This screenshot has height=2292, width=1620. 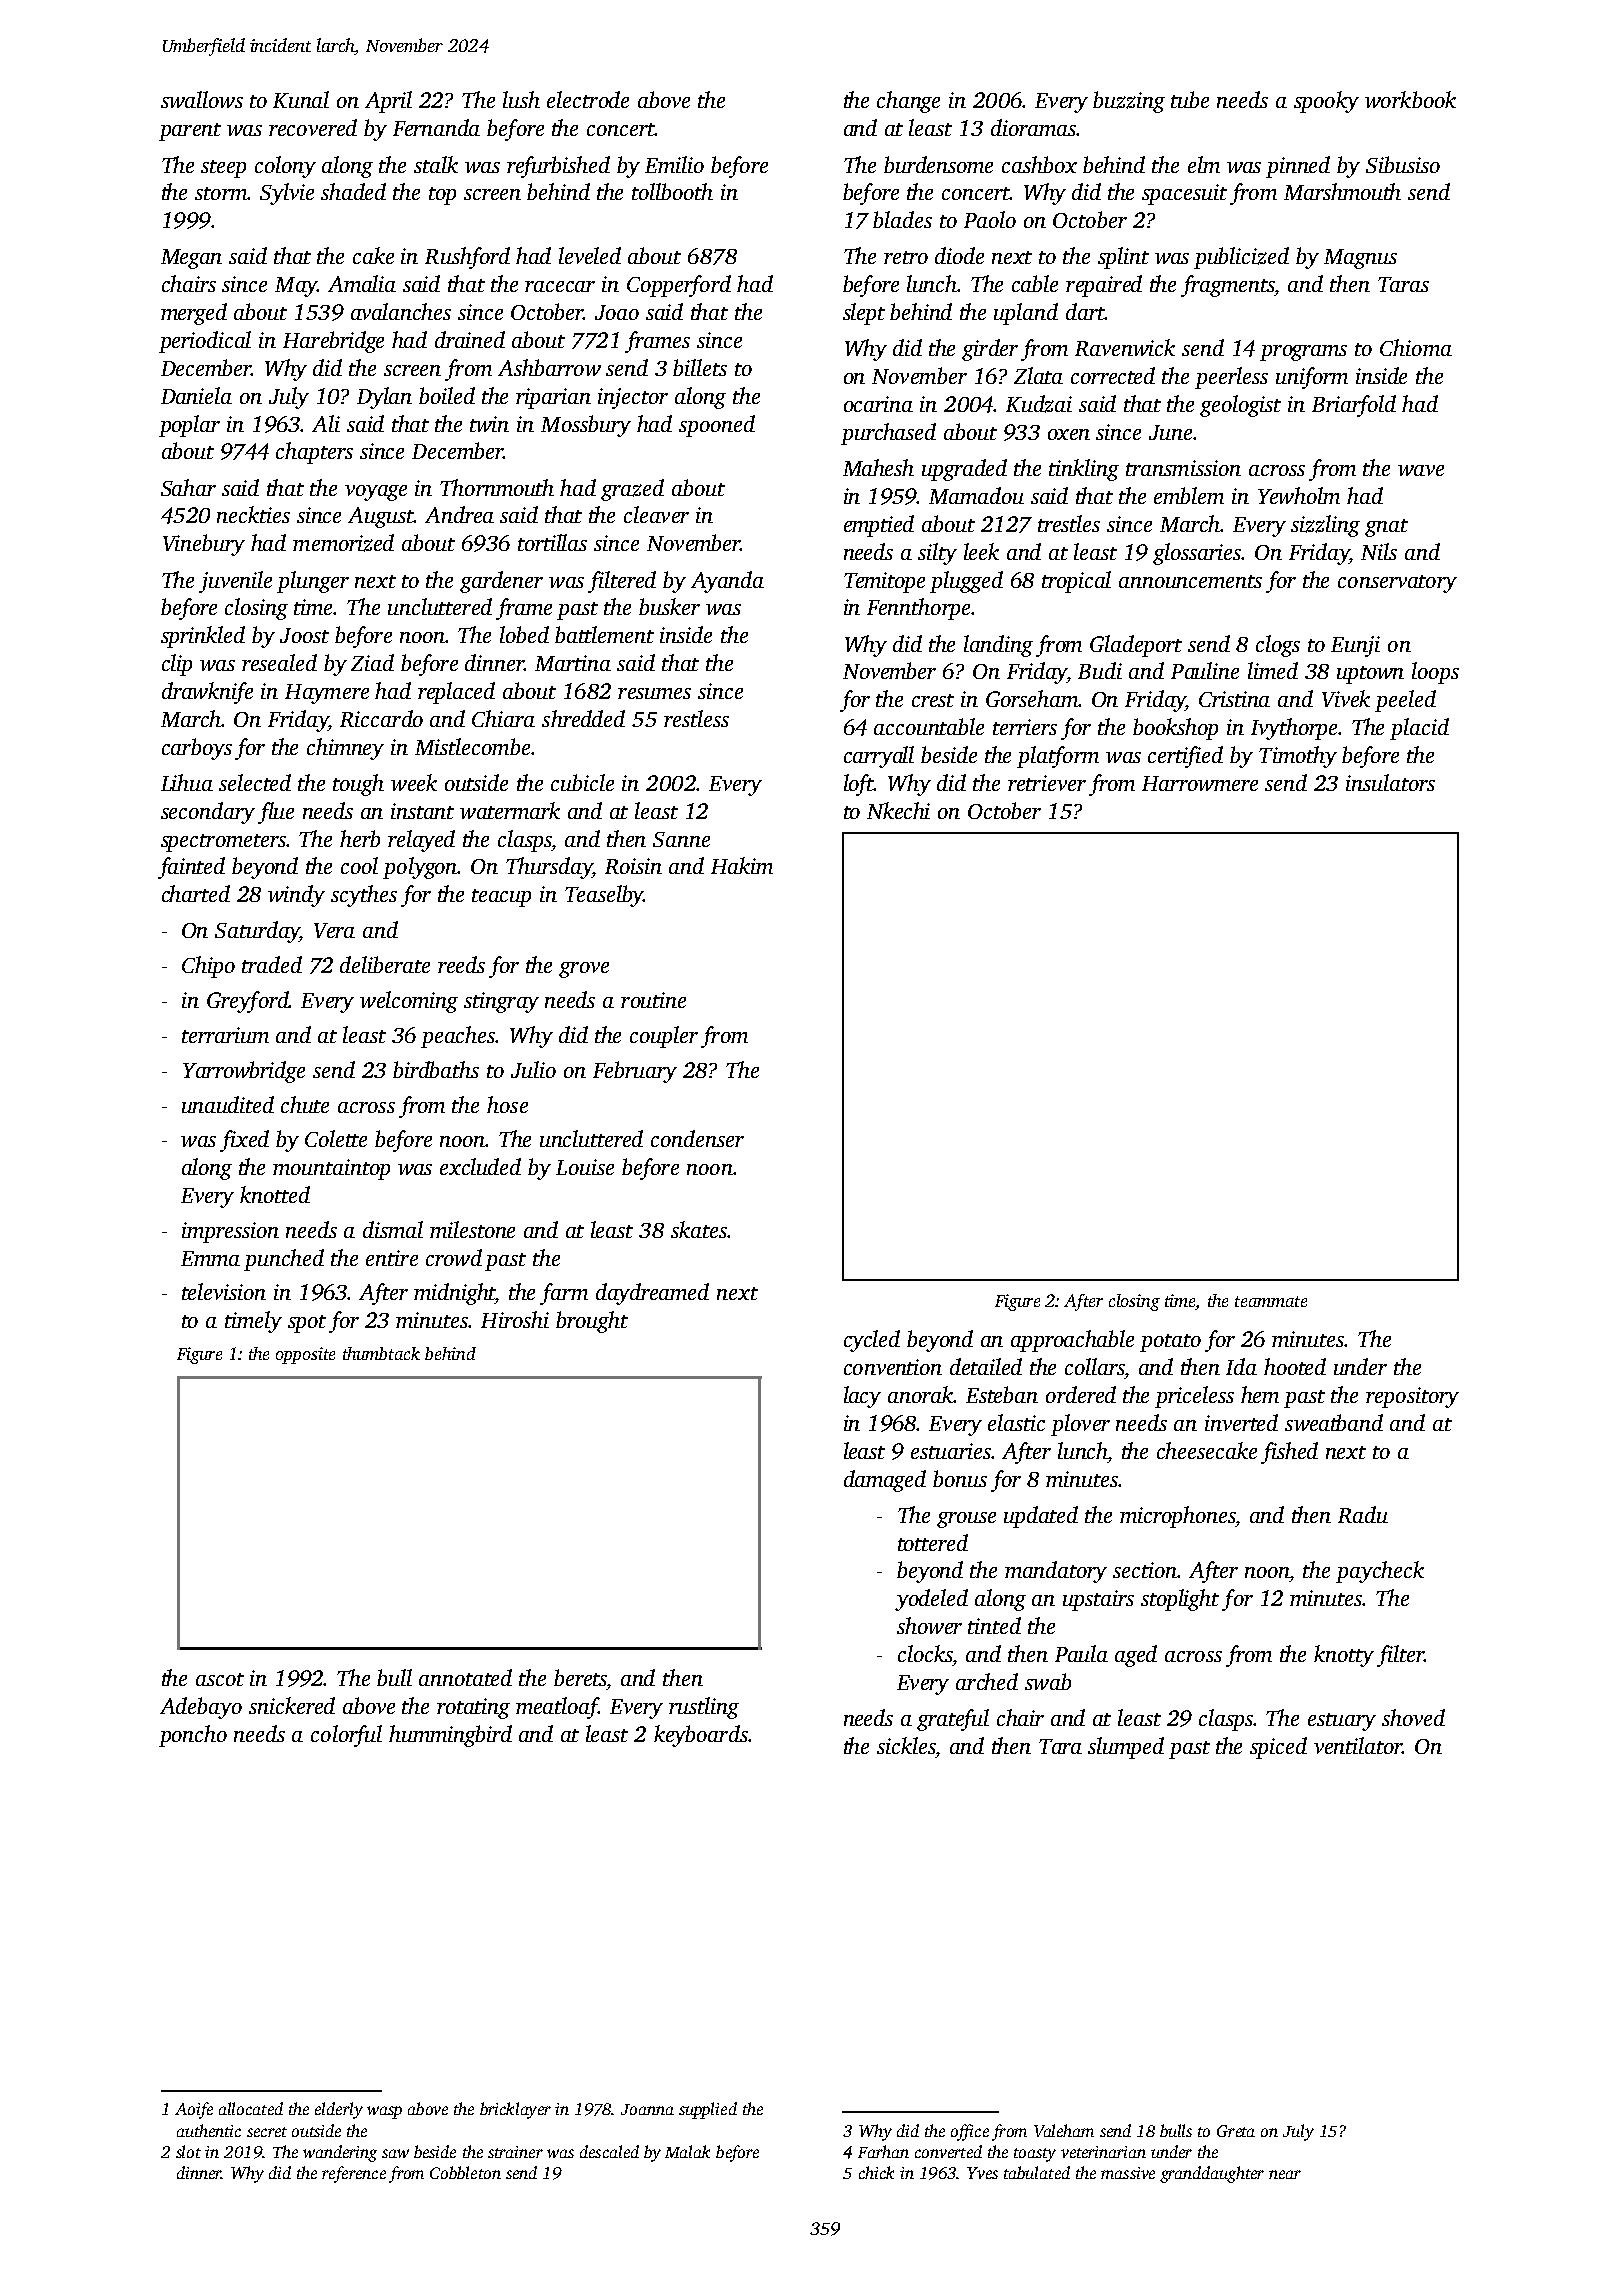 What do you see at coordinates (586, 426) in the screenshot?
I see `Mossbury` at bounding box center [586, 426].
